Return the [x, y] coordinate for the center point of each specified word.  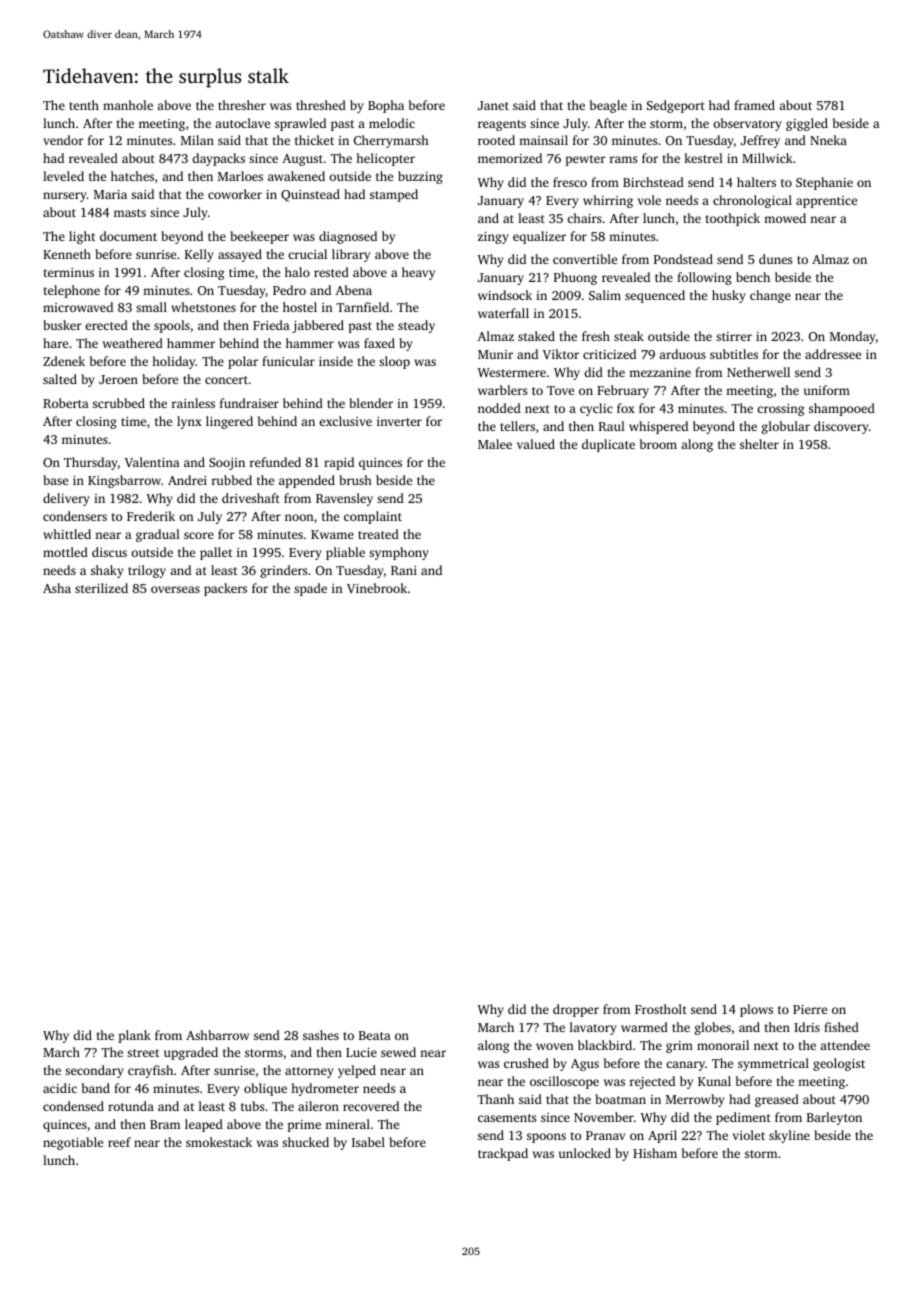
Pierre [810, 1009]
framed [754, 105]
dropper [576, 1010]
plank [134, 1036]
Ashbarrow [217, 1035]
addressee [833, 354]
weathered [133, 343]
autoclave [242, 123]
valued [536, 444]
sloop [394, 362]
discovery [841, 427]
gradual [158, 535]
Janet [493, 105]
